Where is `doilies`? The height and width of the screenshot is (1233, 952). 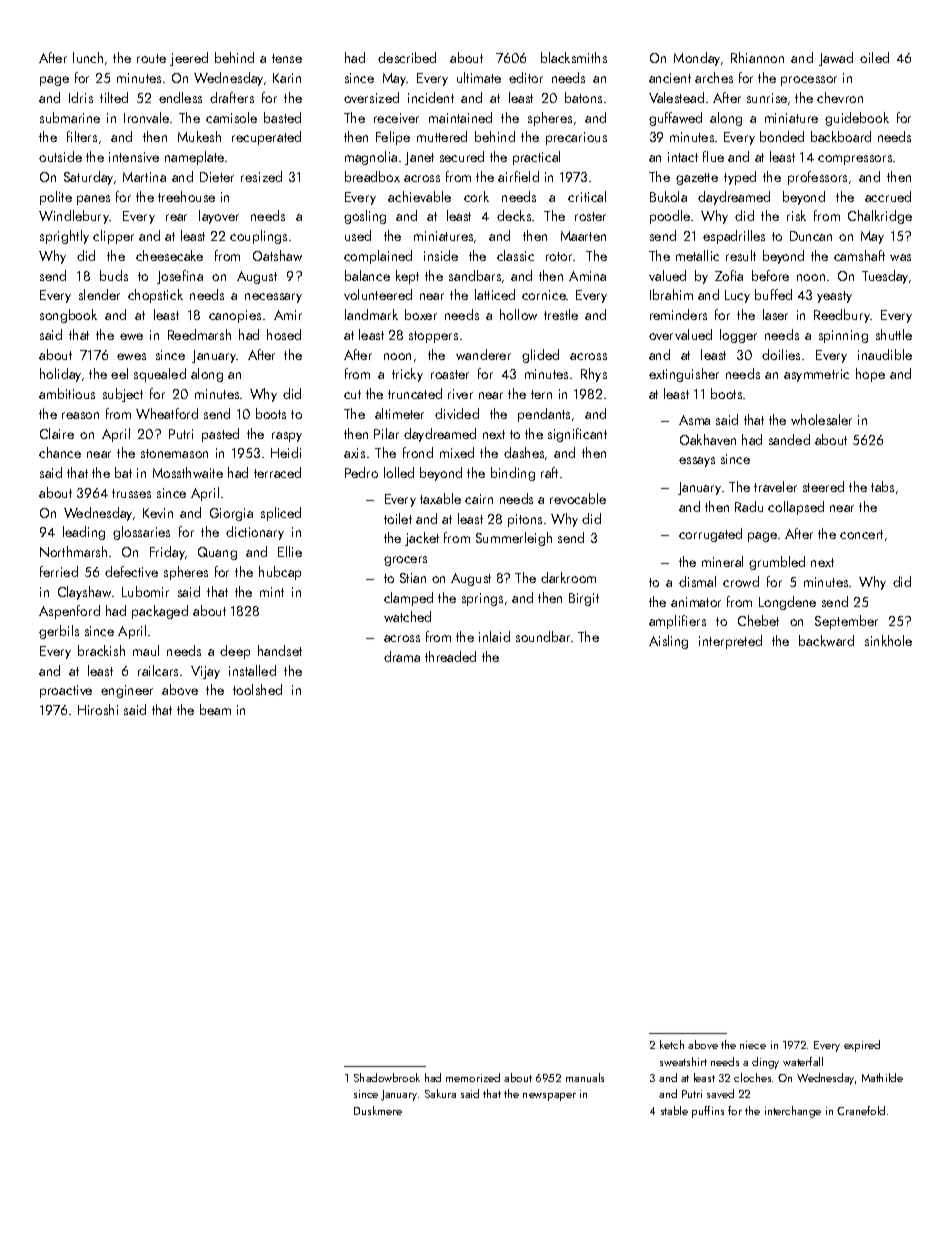 doilies is located at coordinates (781, 354).
